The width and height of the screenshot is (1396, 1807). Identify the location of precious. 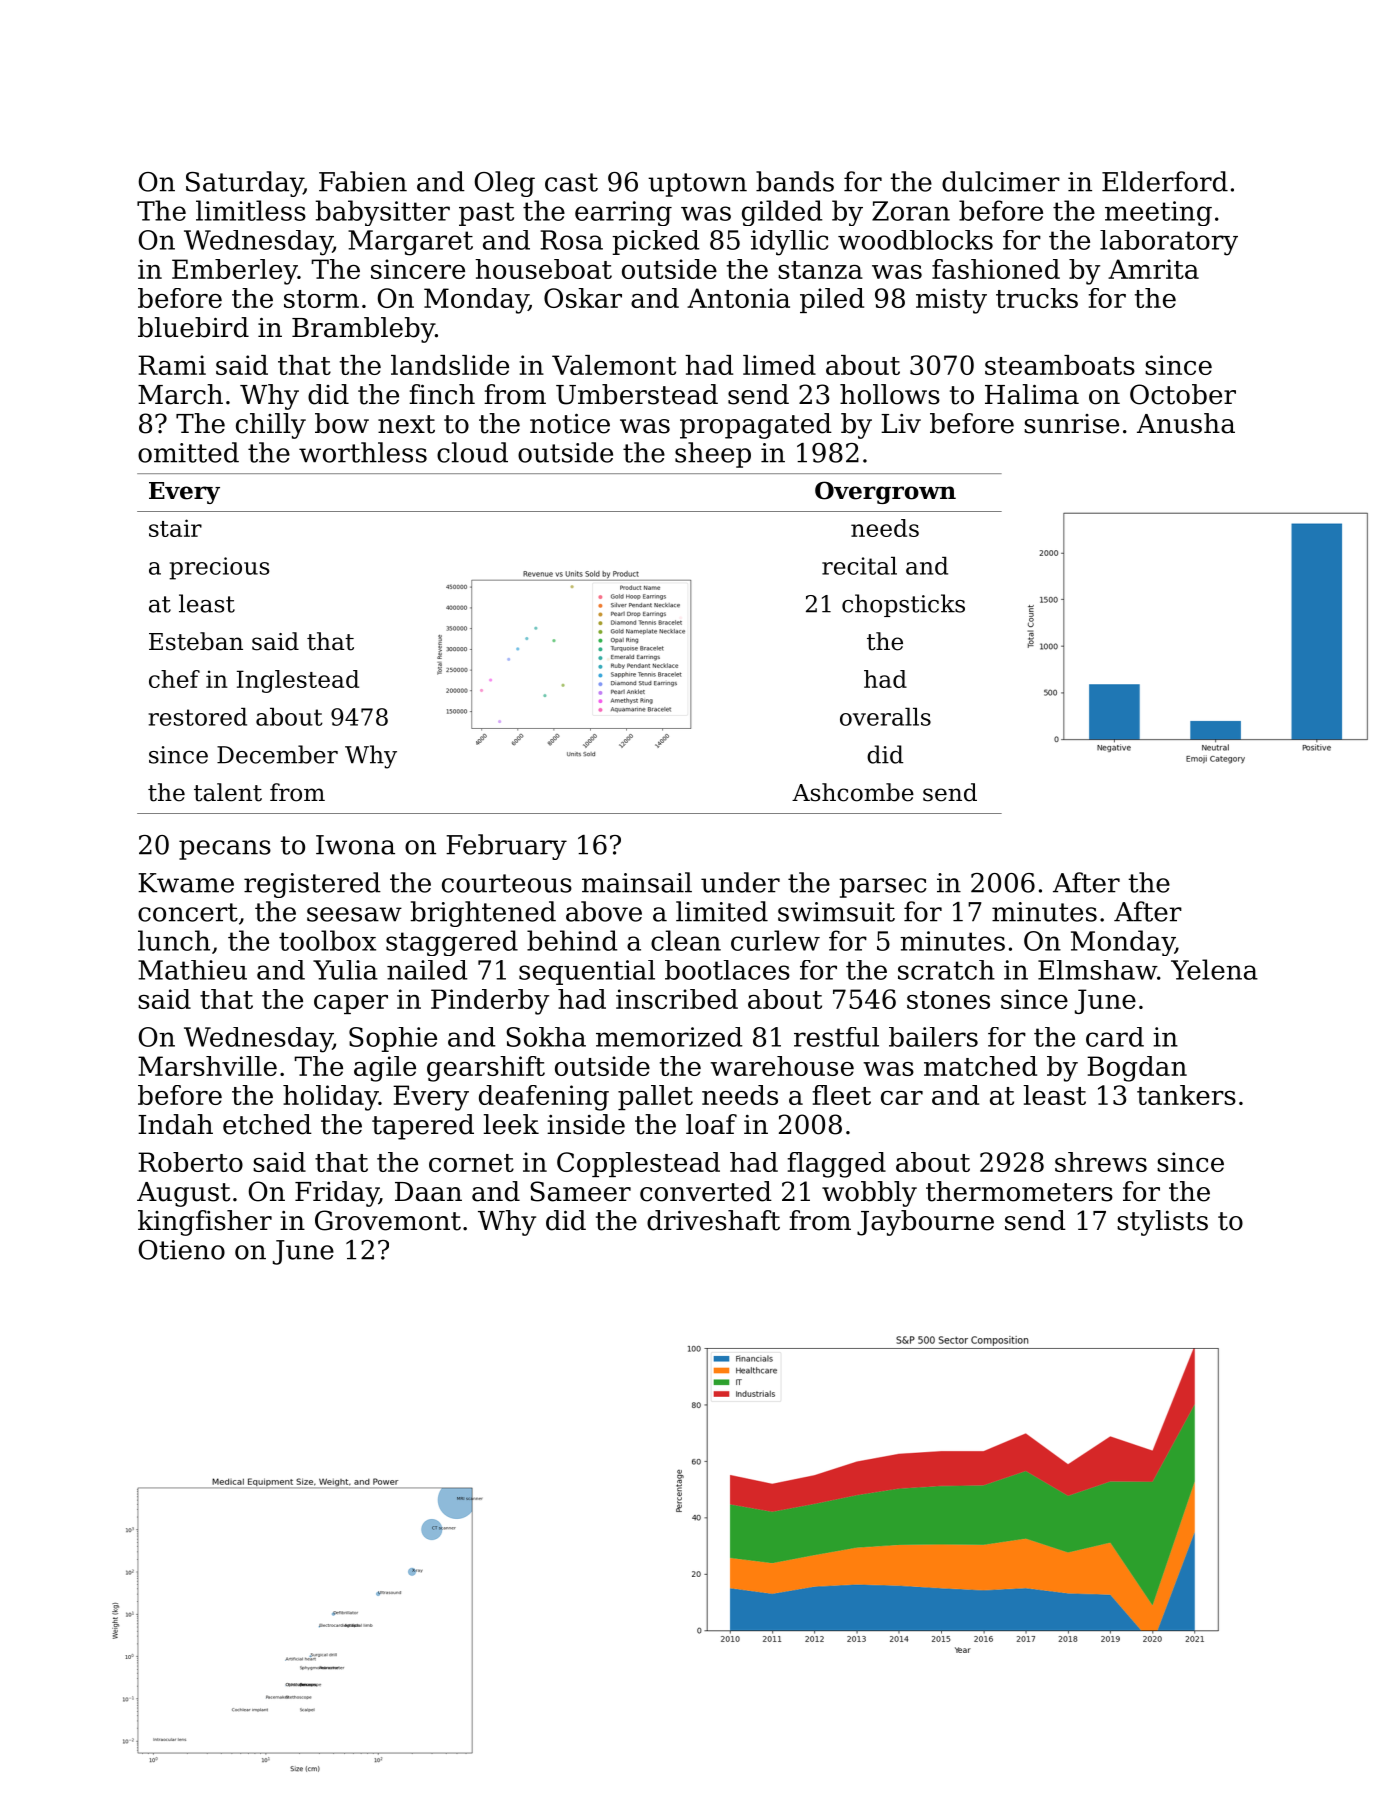
(219, 568).
